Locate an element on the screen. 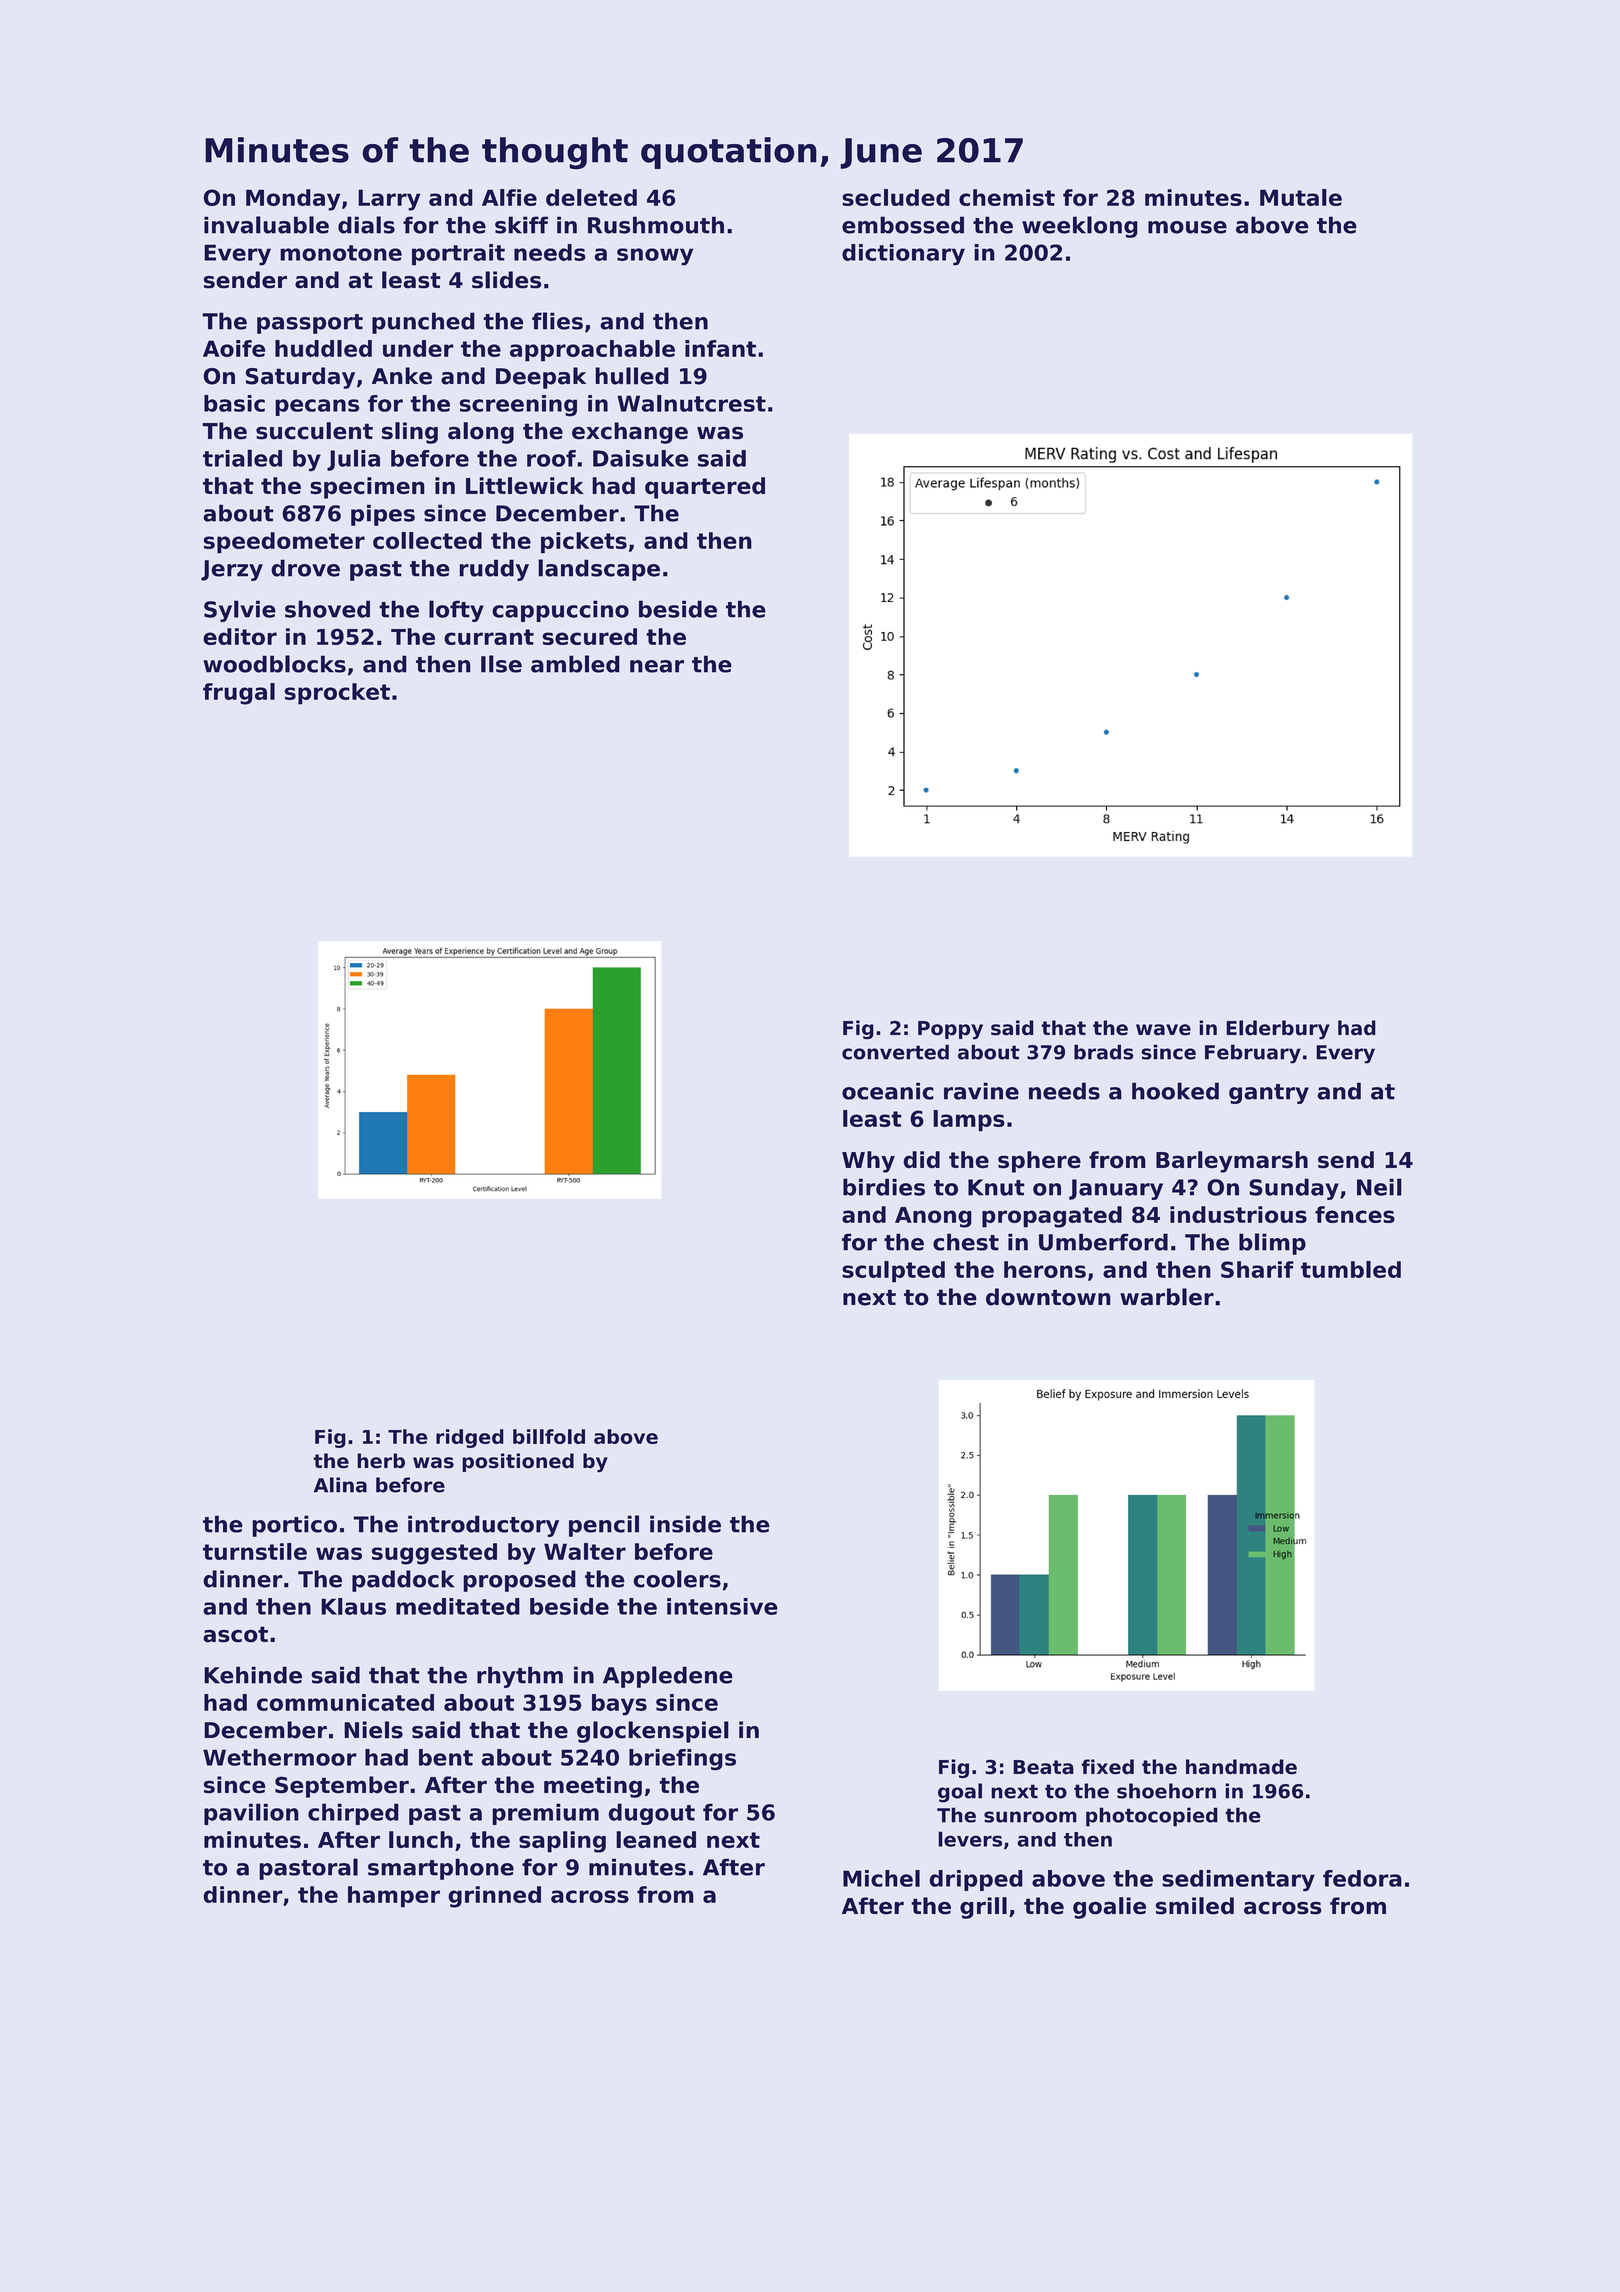 This screenshot has width=1620, height=2292. secured is located at coordinates (589, 636).
